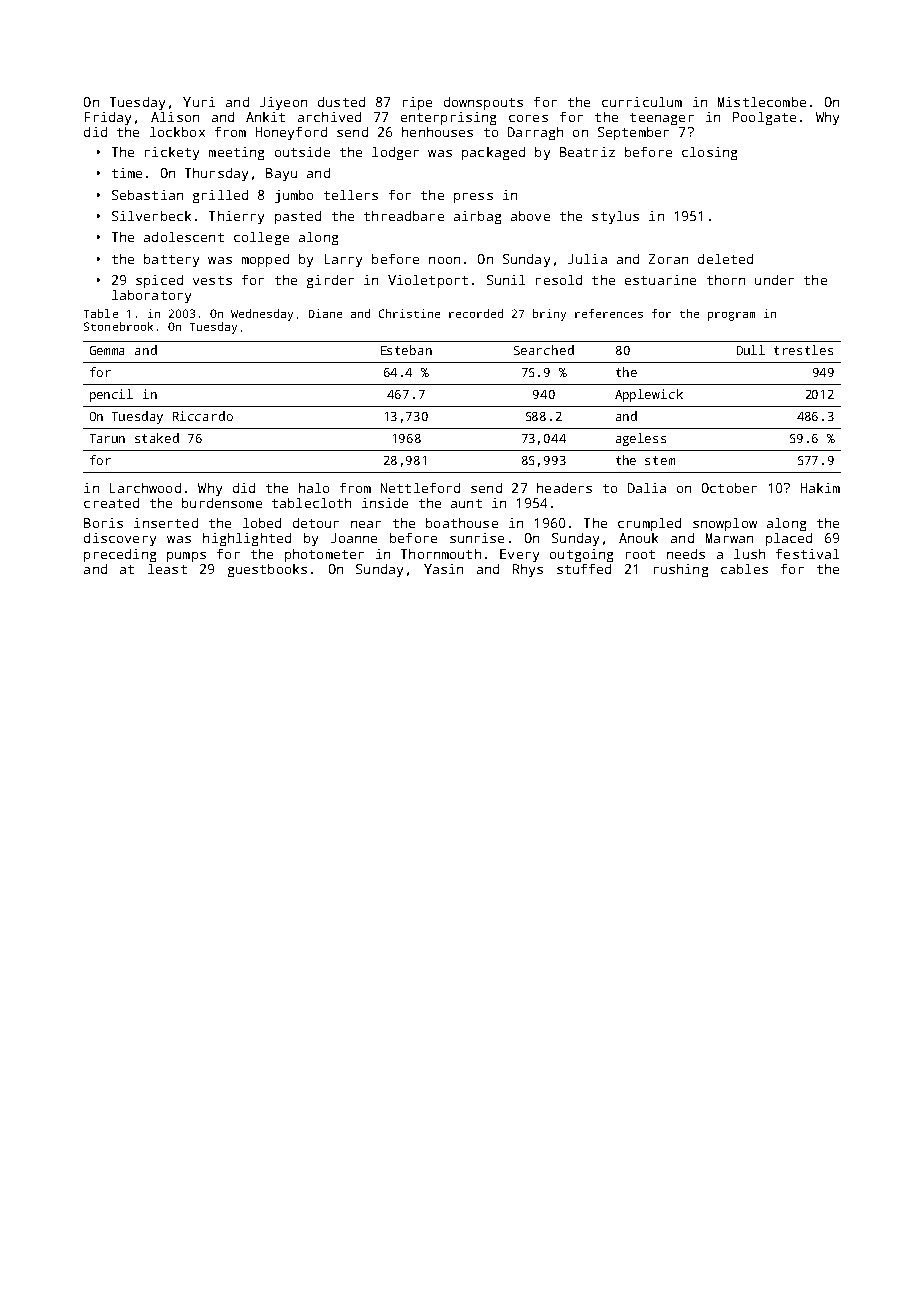 Image resolution: width=924 pixels, height=1308 pixels. I want to click on trestles, so click(803, 350).
